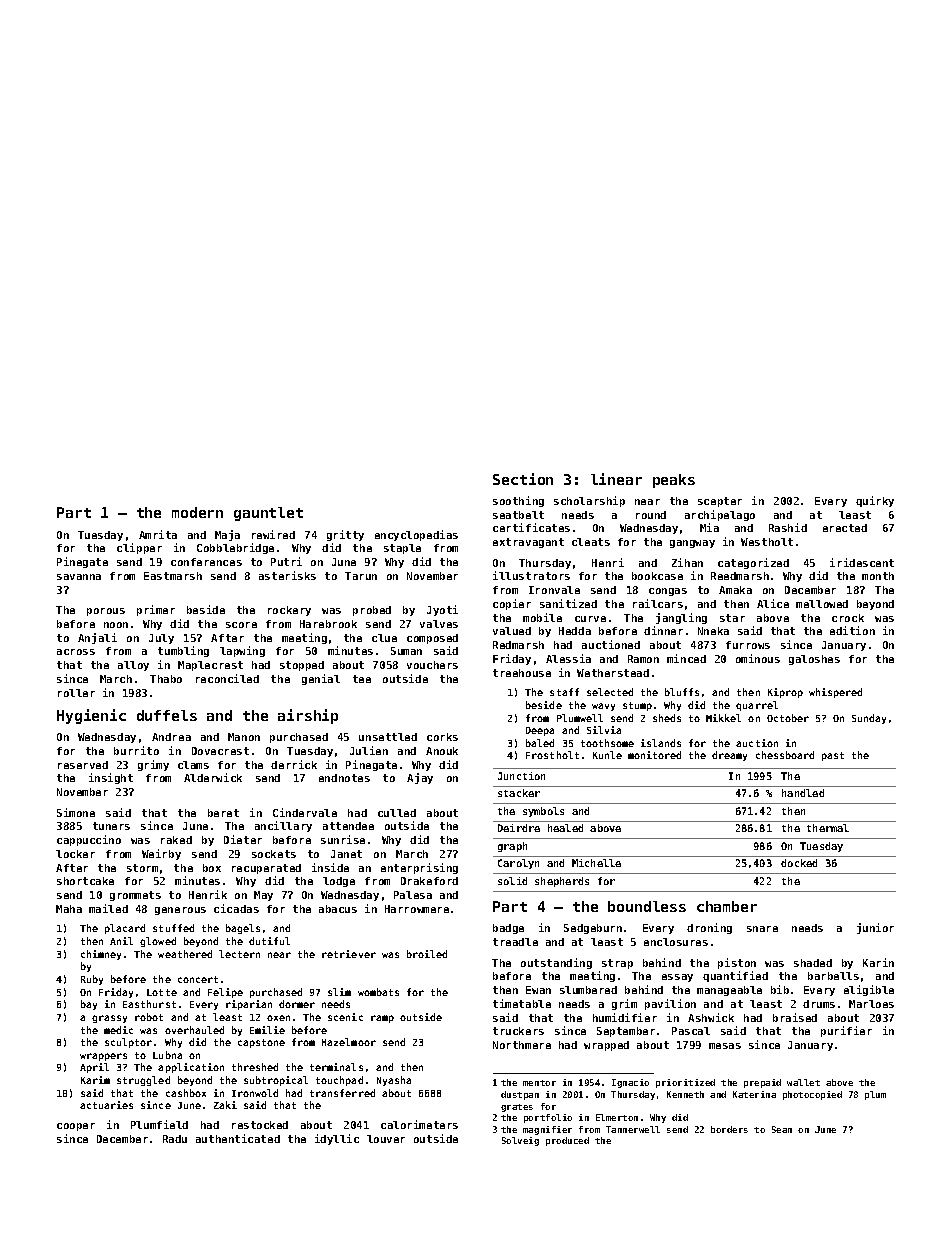  What do you see at coordinates (158, 534) in the document?
I see `Amrita` at bounding box center [158, 534].
